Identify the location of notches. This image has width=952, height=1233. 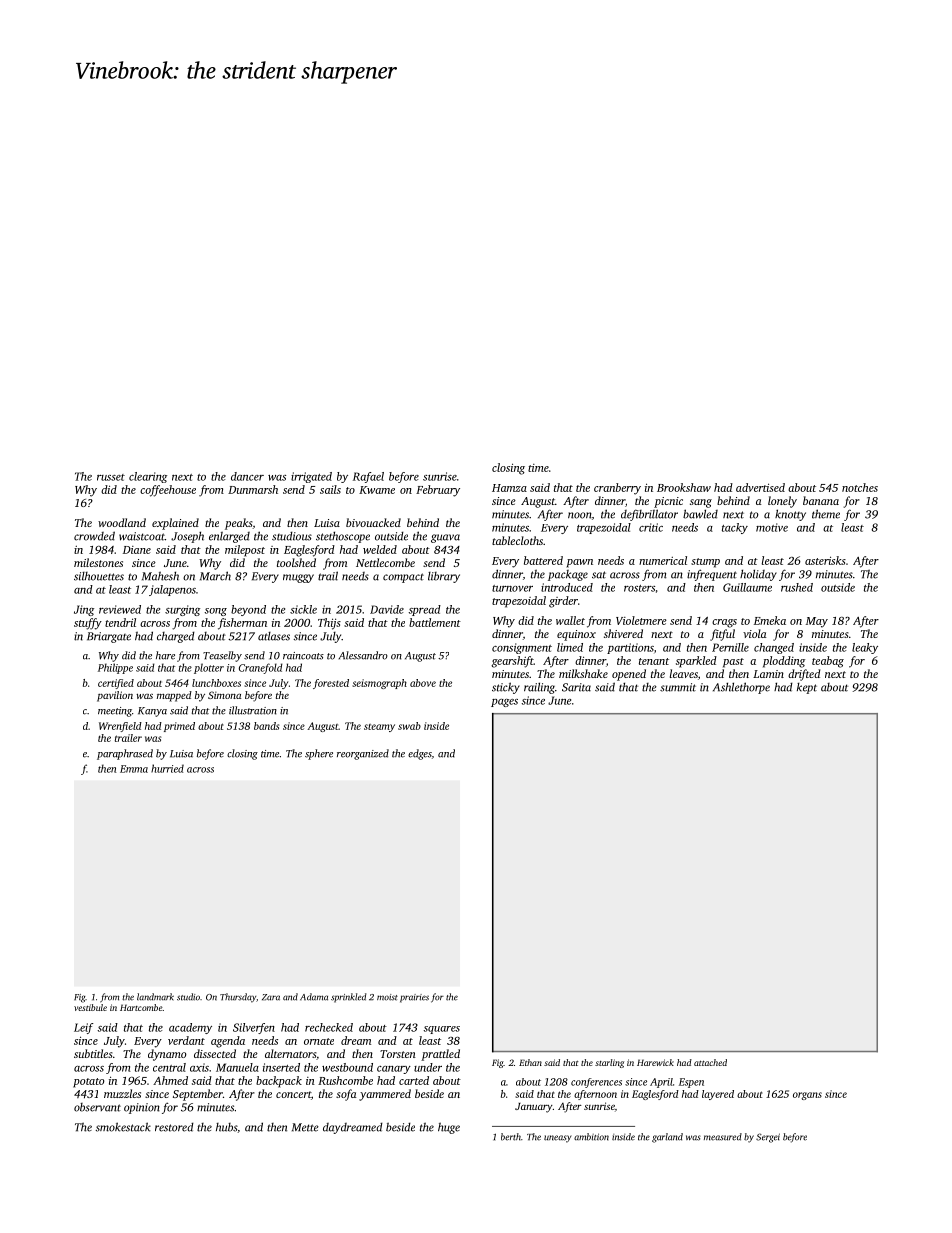
(860, 487).
